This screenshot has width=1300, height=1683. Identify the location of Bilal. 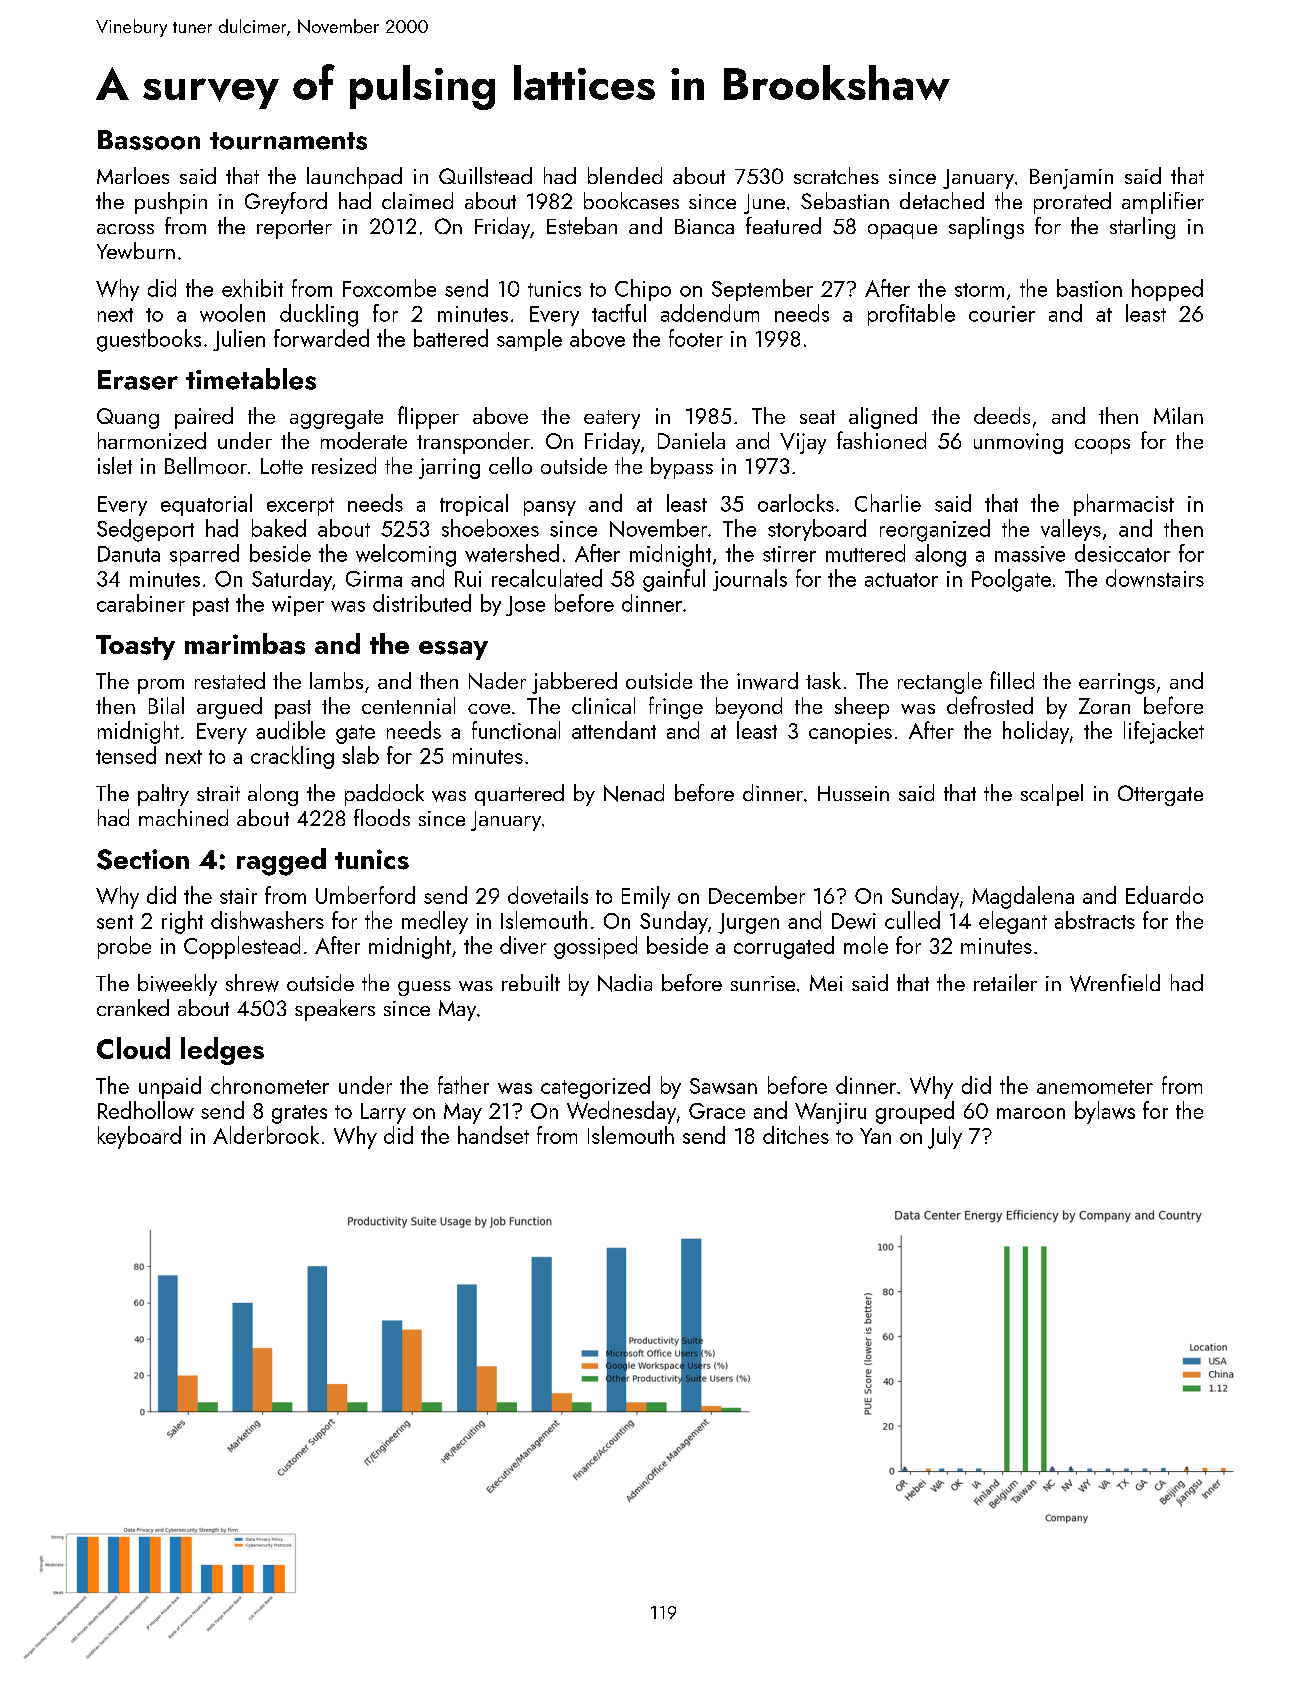
(166, 705).
